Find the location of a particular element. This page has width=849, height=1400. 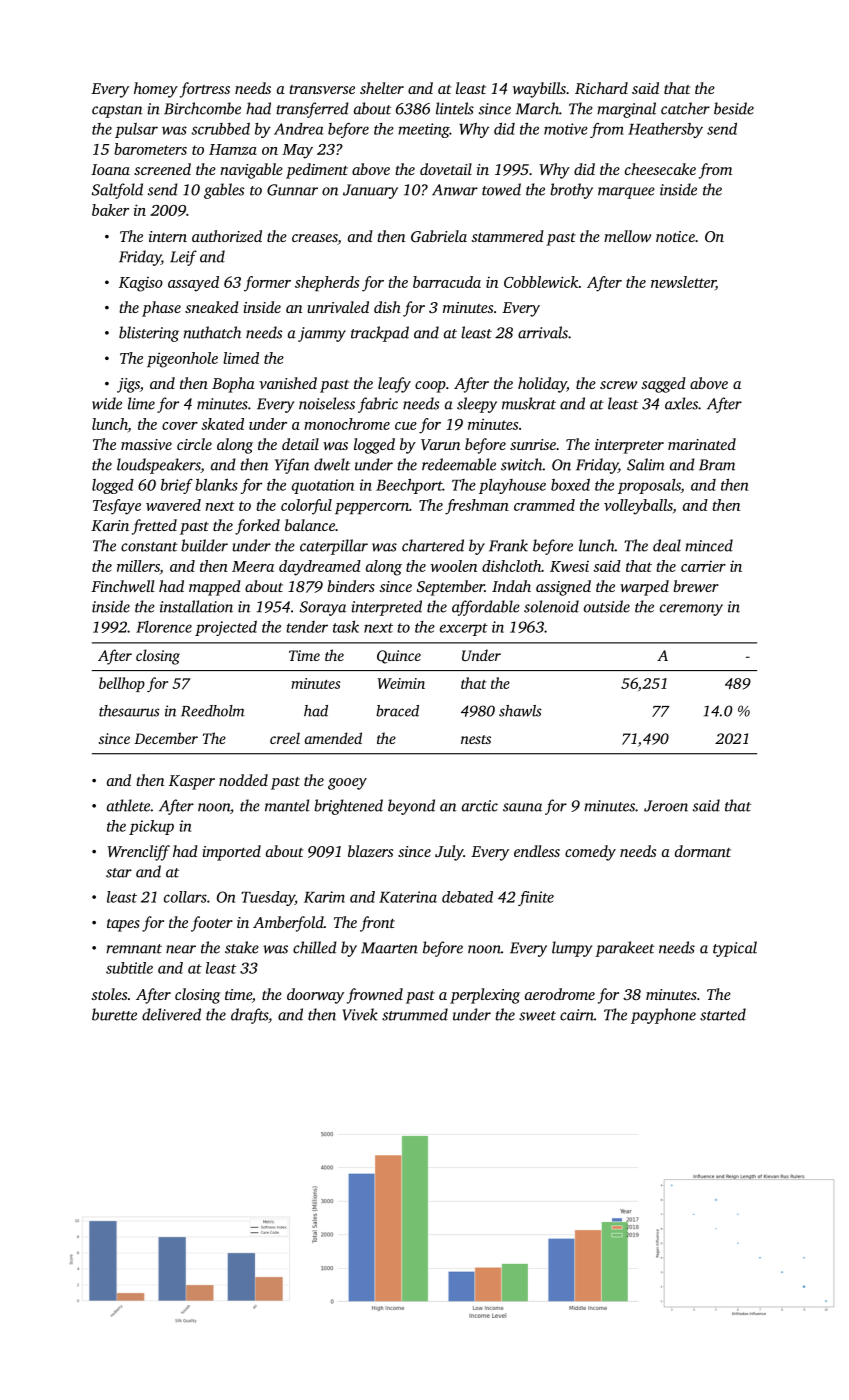

builder is located at coordinates (204, 545).
